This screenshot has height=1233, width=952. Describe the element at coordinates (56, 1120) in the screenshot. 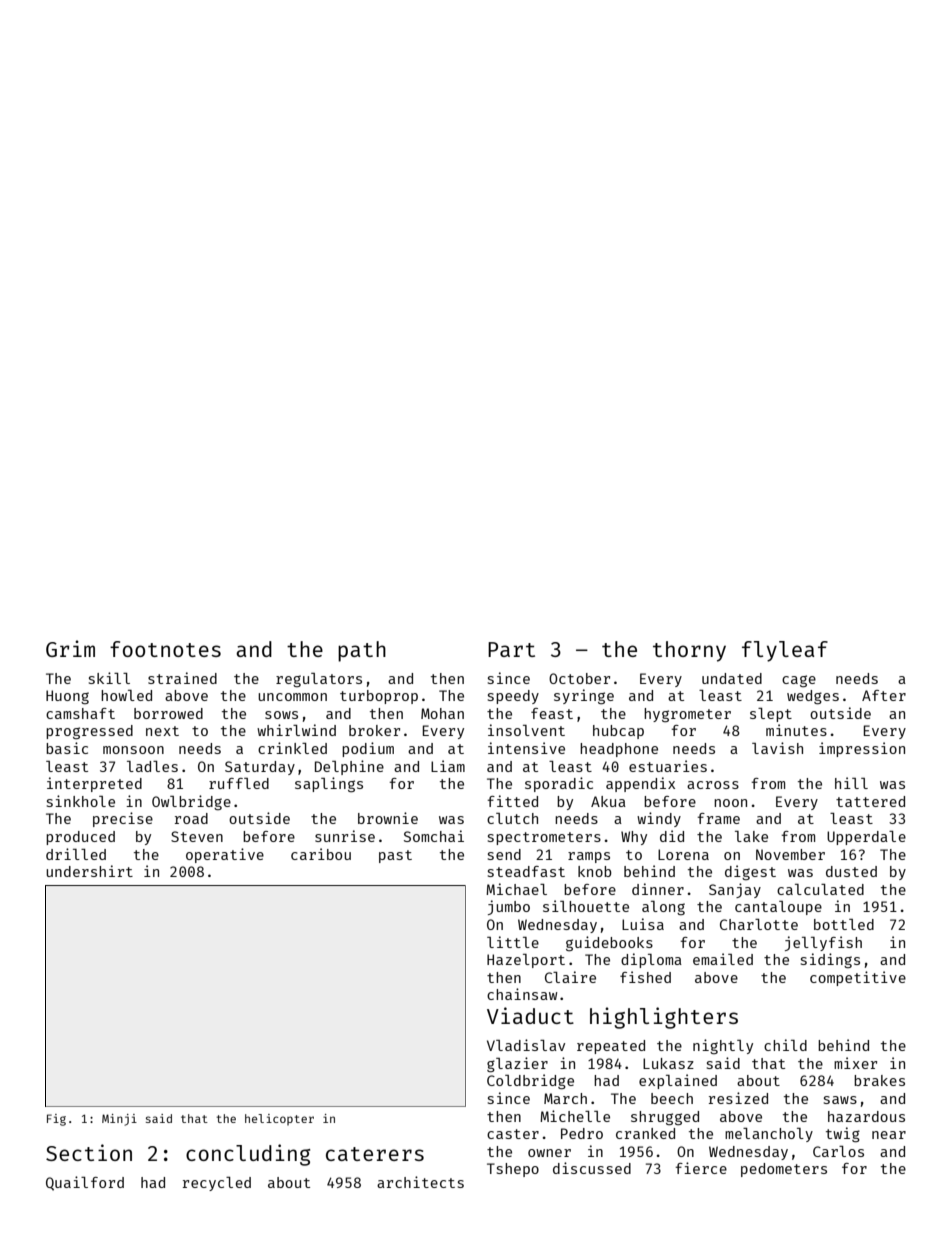

I see `Fig` at that location.
